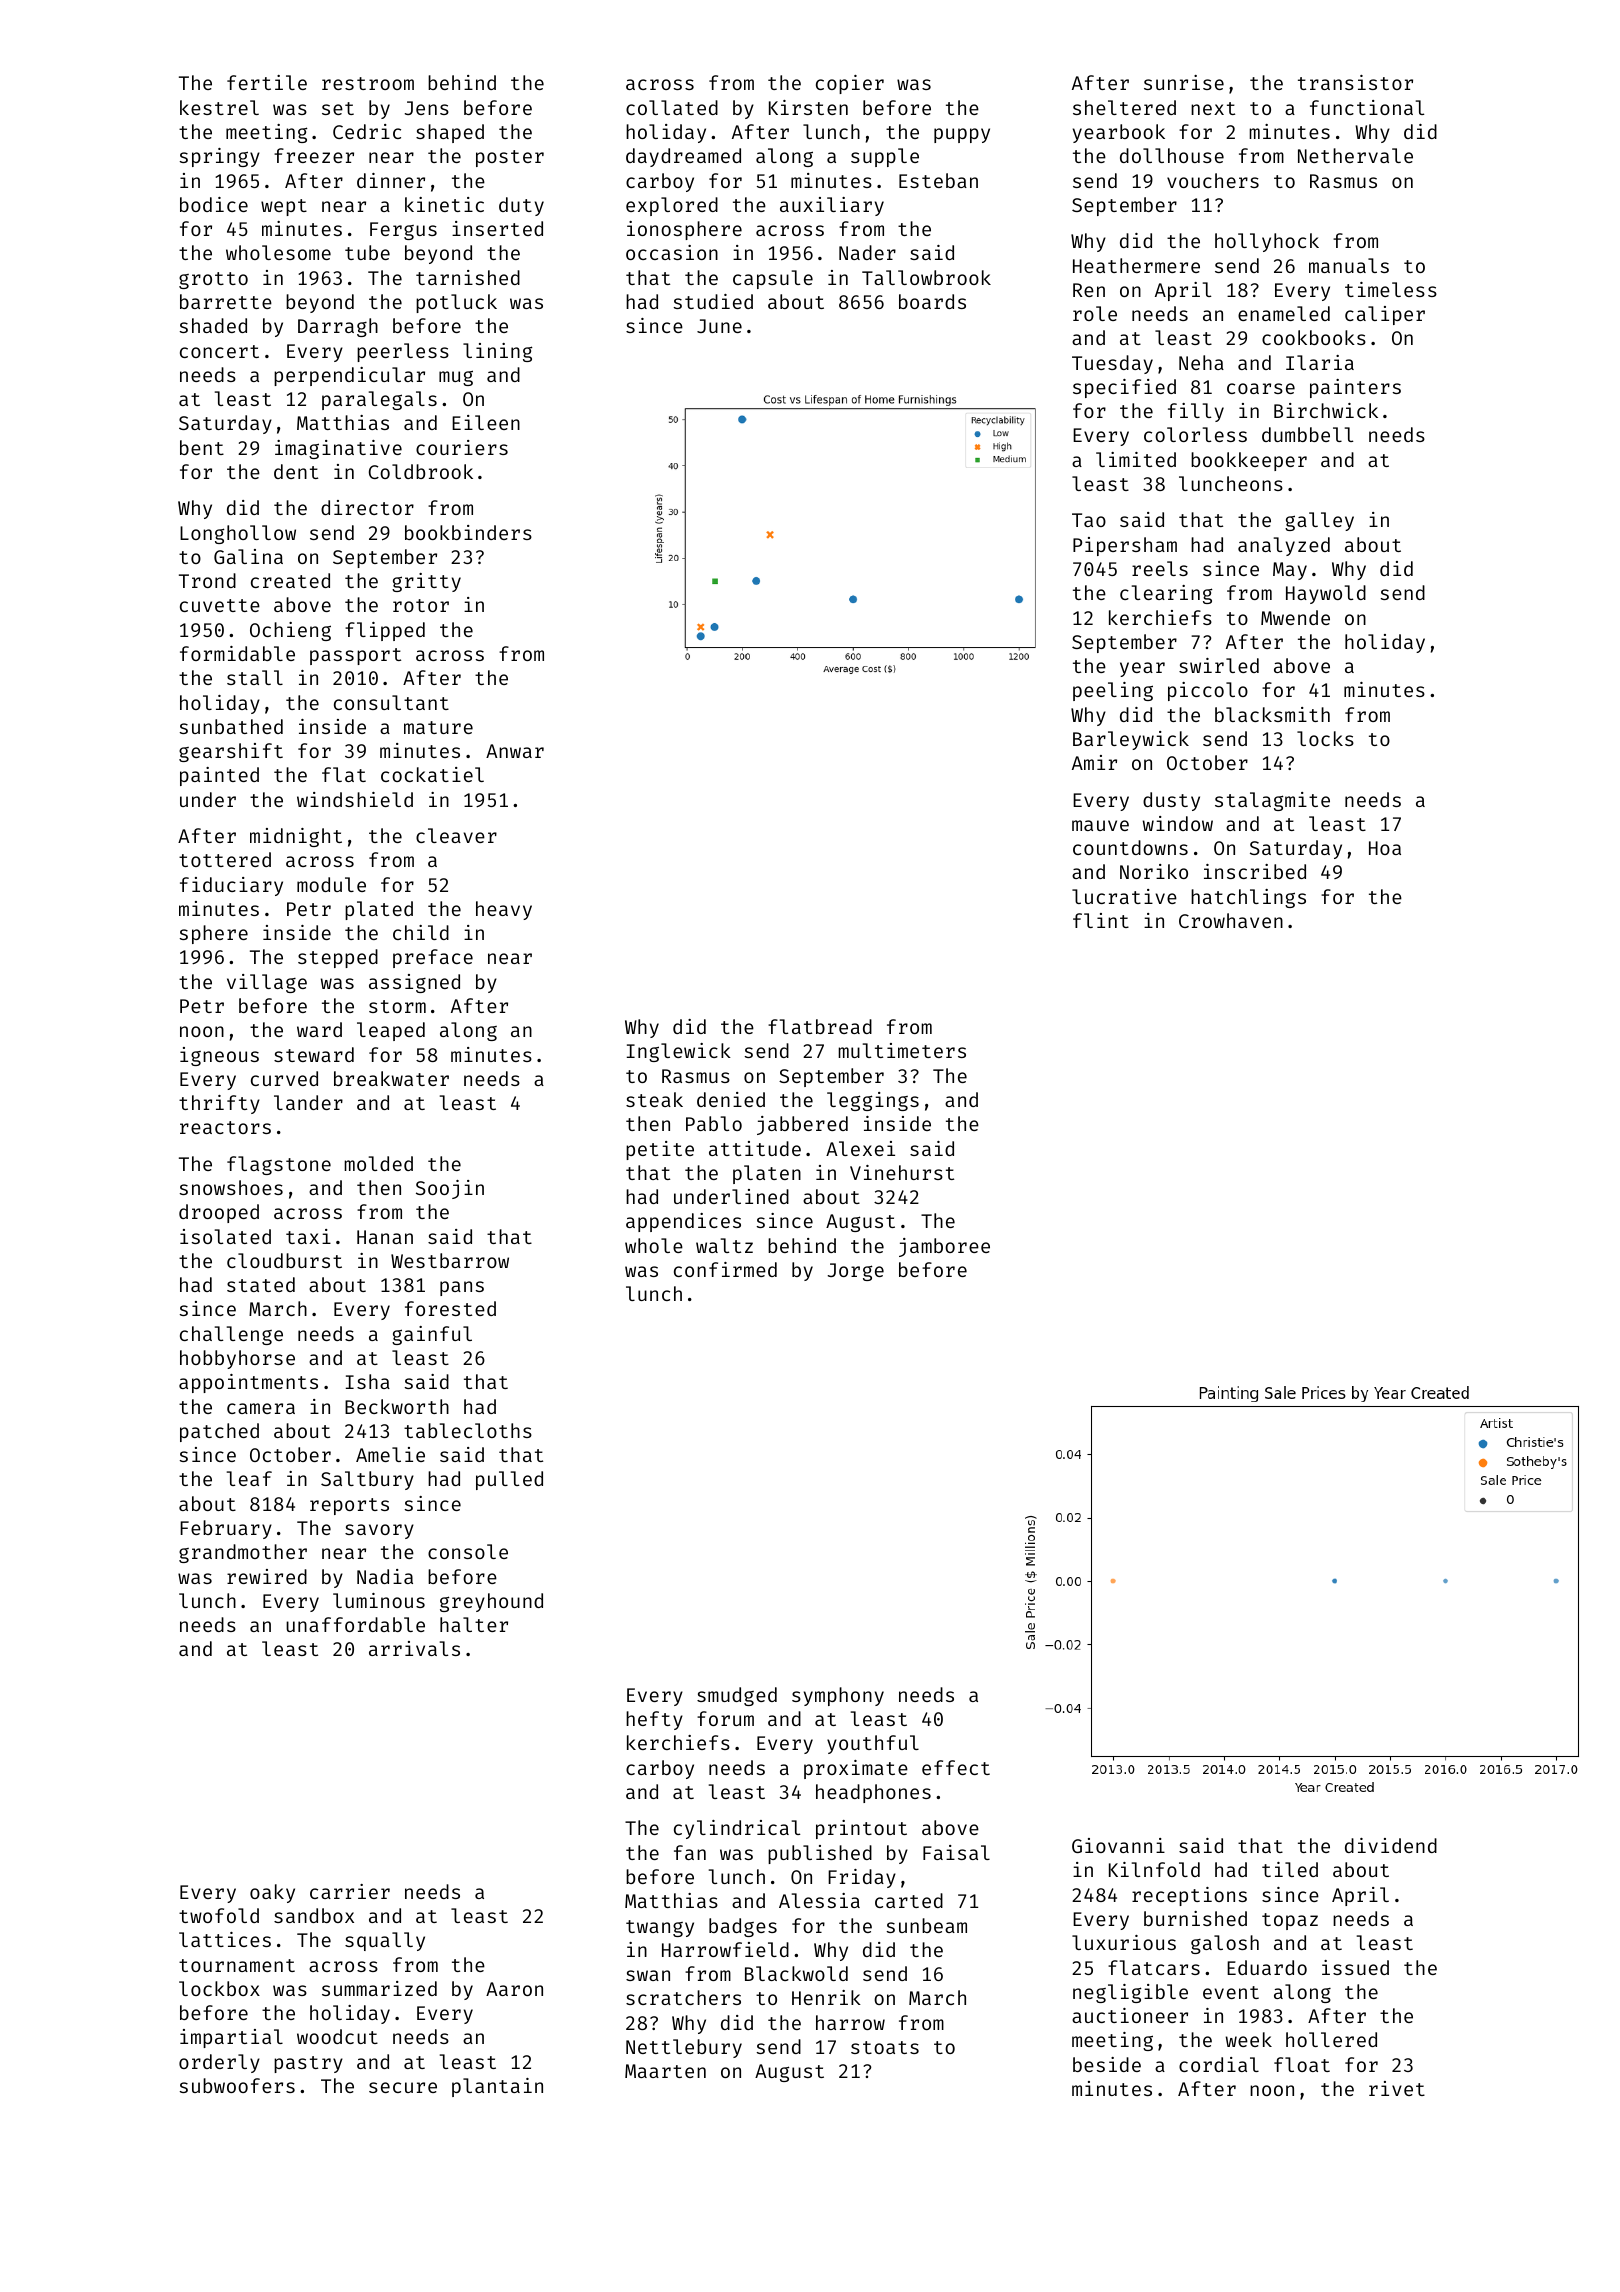 This page has width=1620, height=2292. What do you see at coordinates (491, 1602) in the page?
I see `greyhound` at bounding box center [491, 1602].
